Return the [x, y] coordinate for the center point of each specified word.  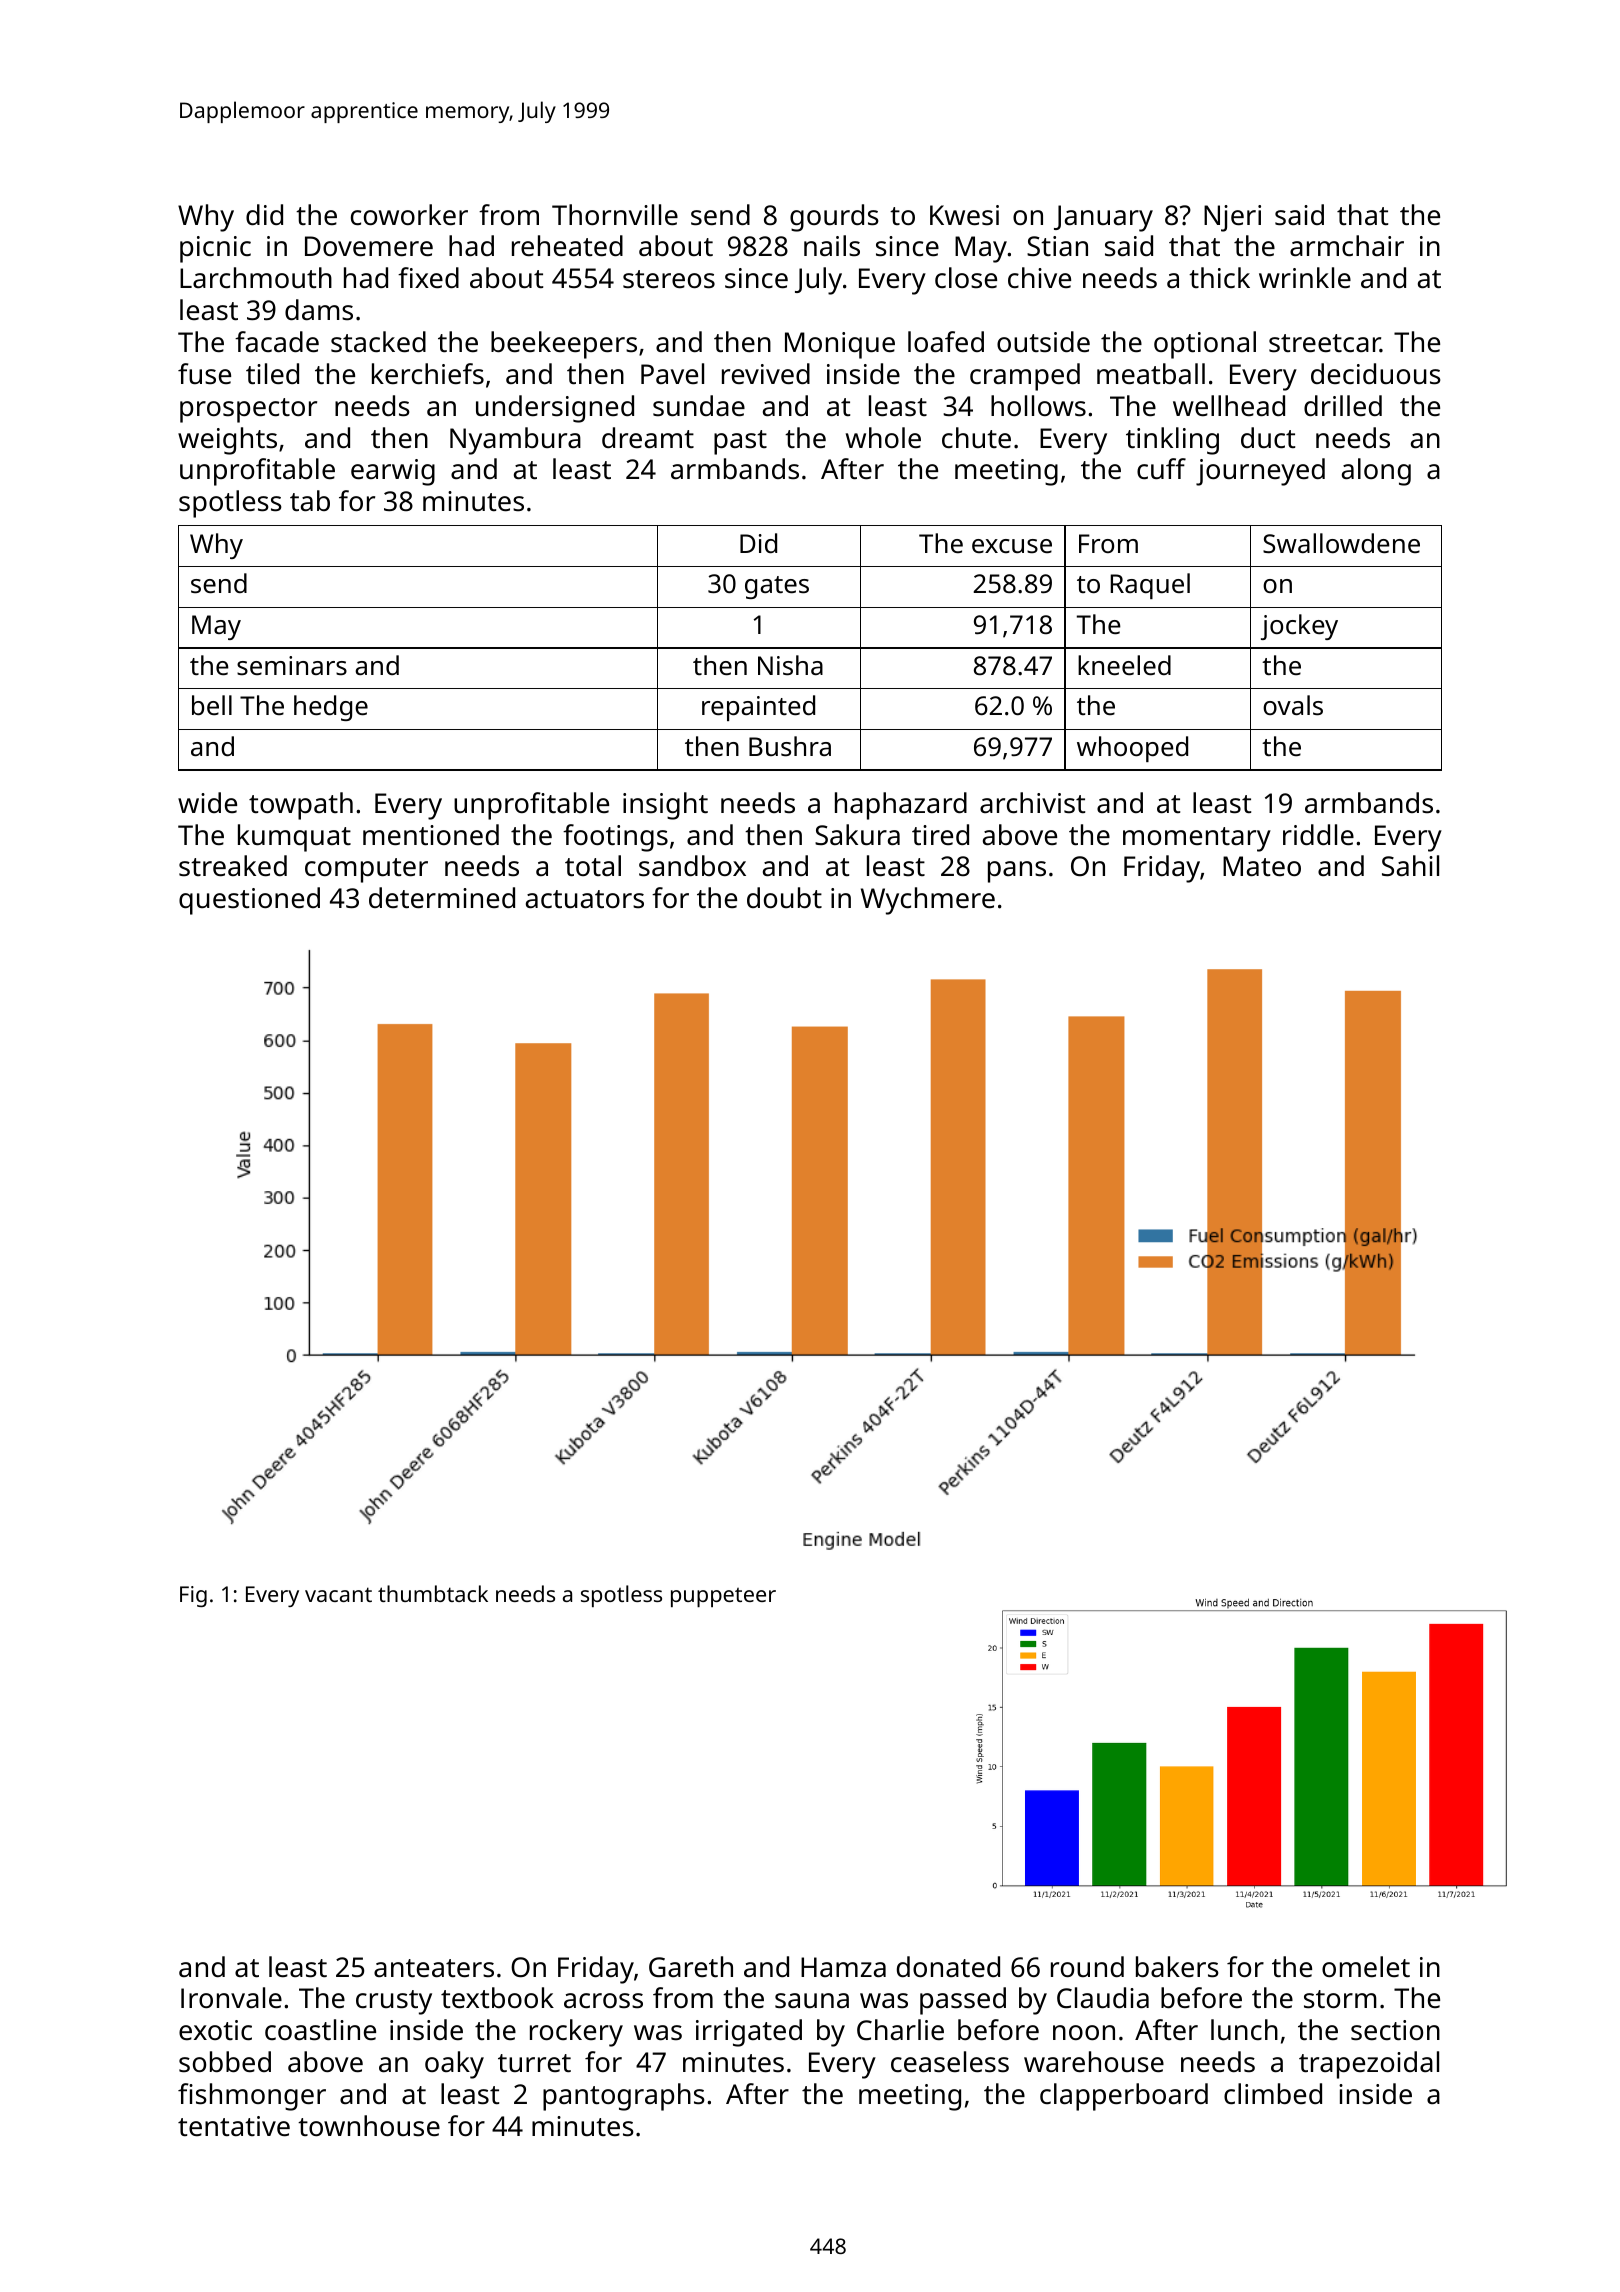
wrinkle [1305, 277]
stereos [669, 279]
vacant [338, 1594]
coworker [409, 215]
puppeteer [723, 1597]
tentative [234, 2126]
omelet [1366, 1967]
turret [534, 2063]
